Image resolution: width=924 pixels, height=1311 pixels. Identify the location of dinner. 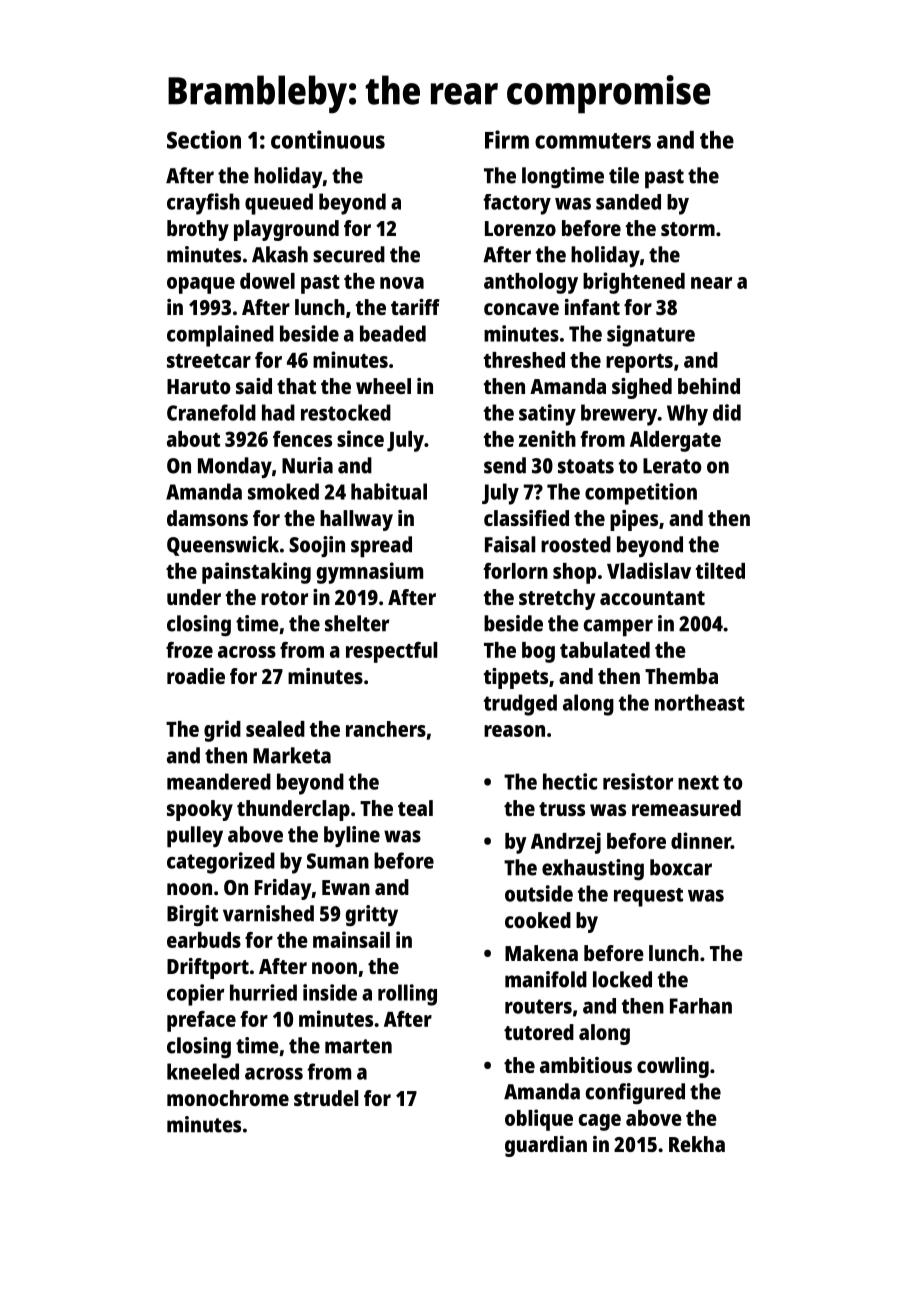
(701, 840).
